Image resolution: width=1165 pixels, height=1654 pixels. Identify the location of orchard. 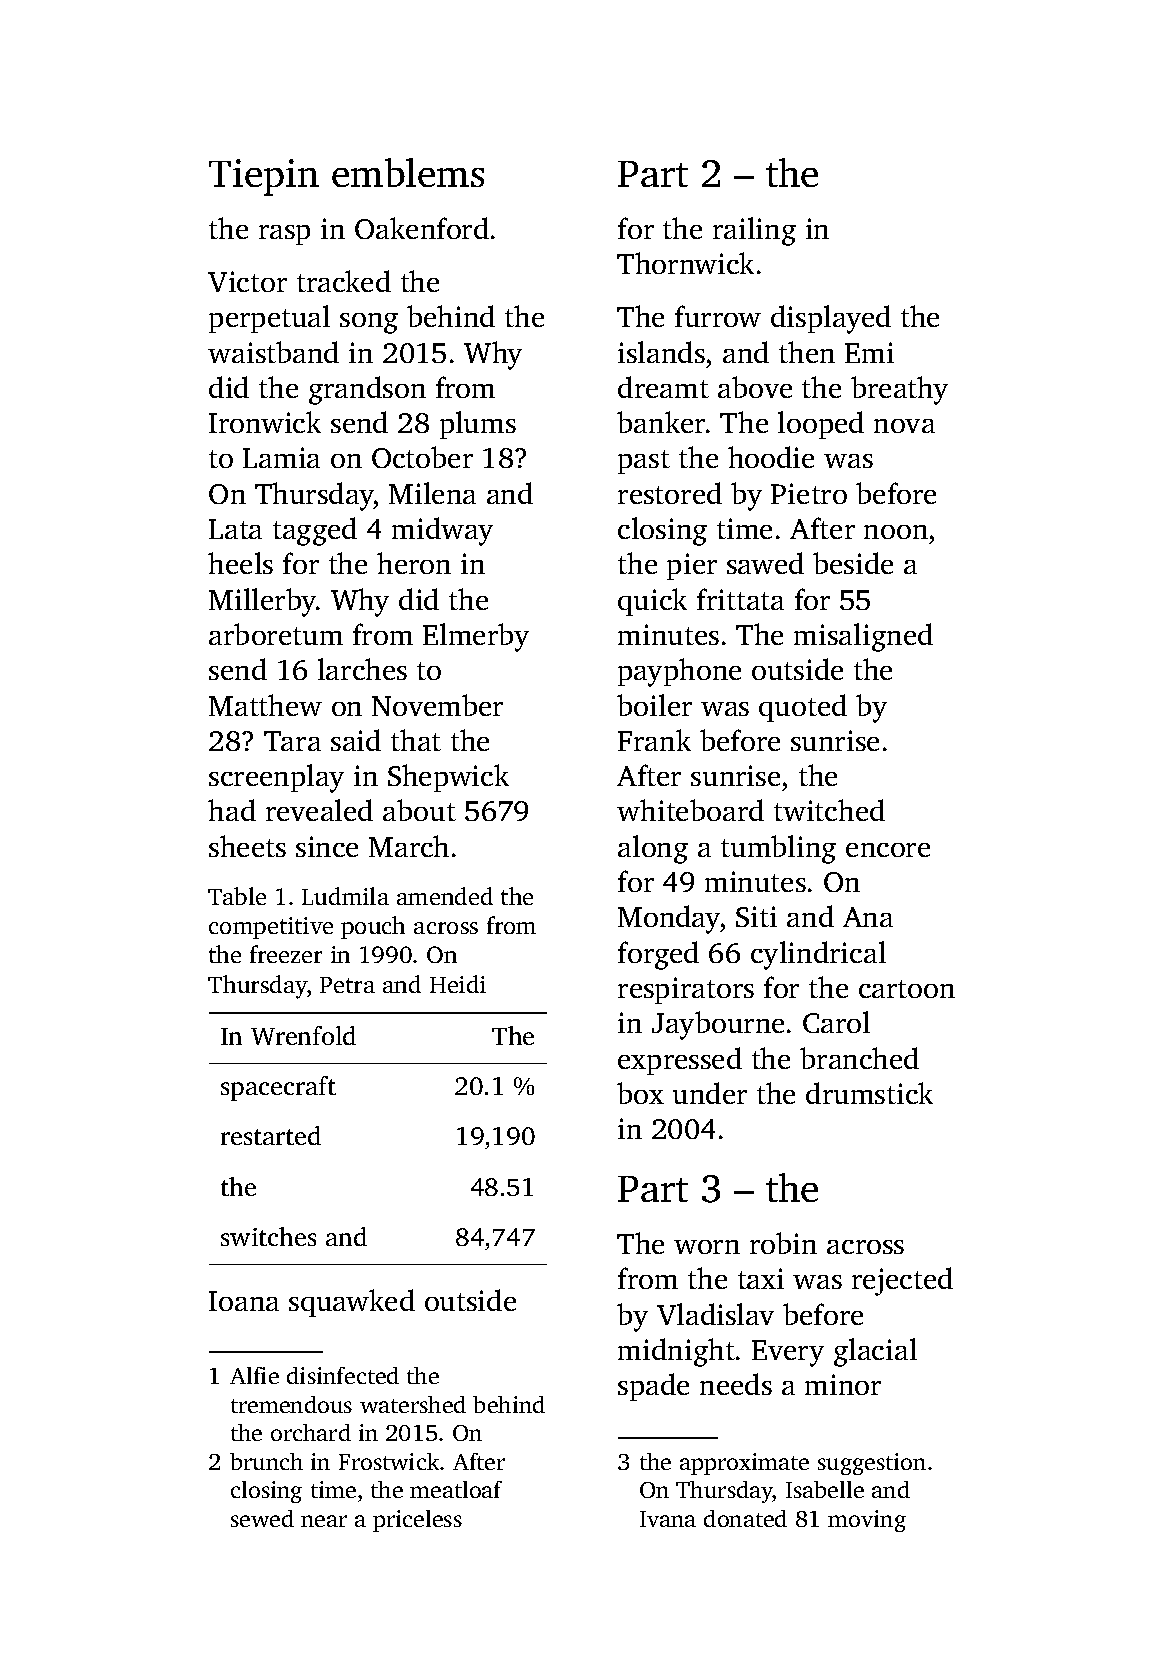
(311, 1432).
